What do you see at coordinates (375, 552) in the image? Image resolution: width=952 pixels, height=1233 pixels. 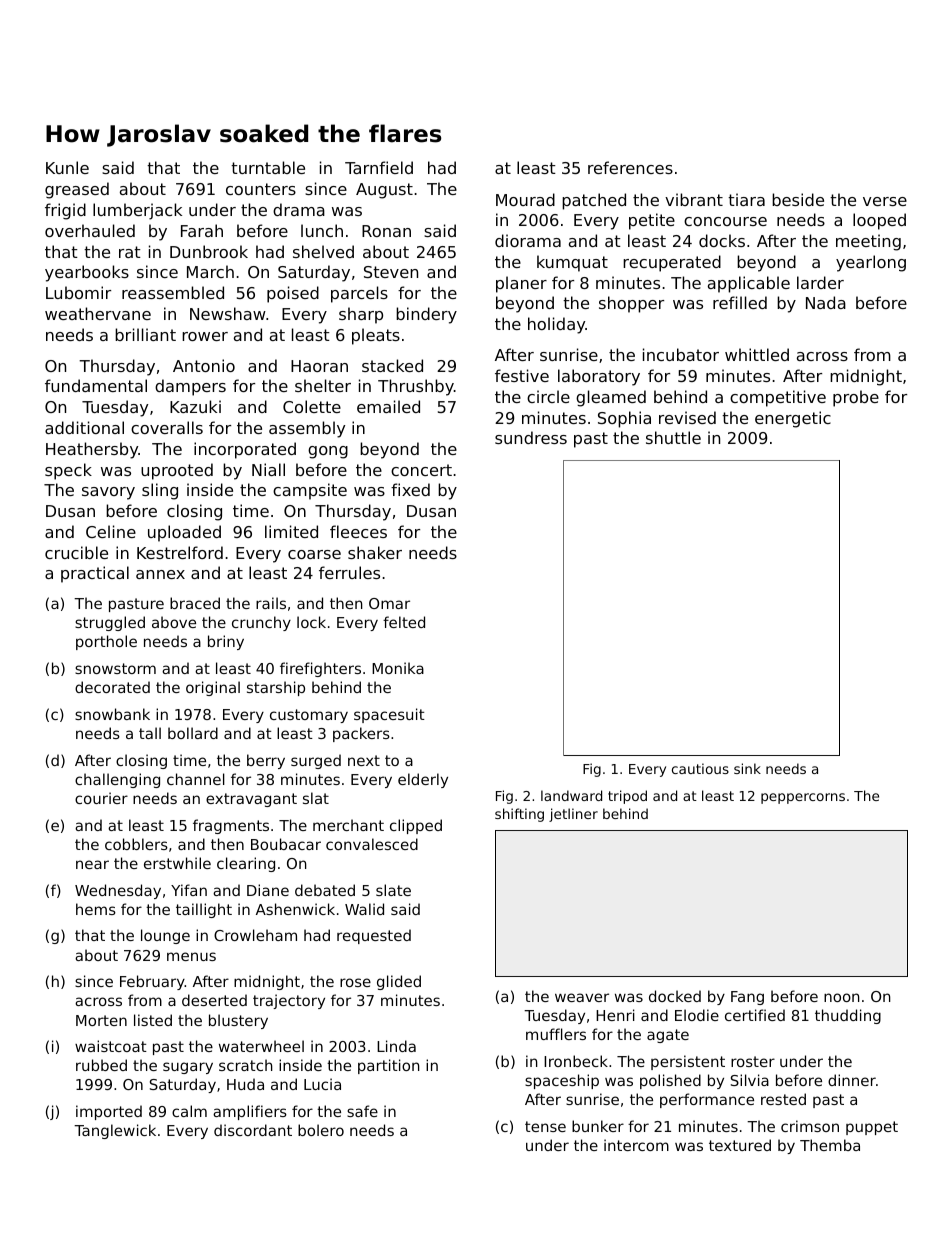 I see `shaker` at bounding box center [375, 552].
